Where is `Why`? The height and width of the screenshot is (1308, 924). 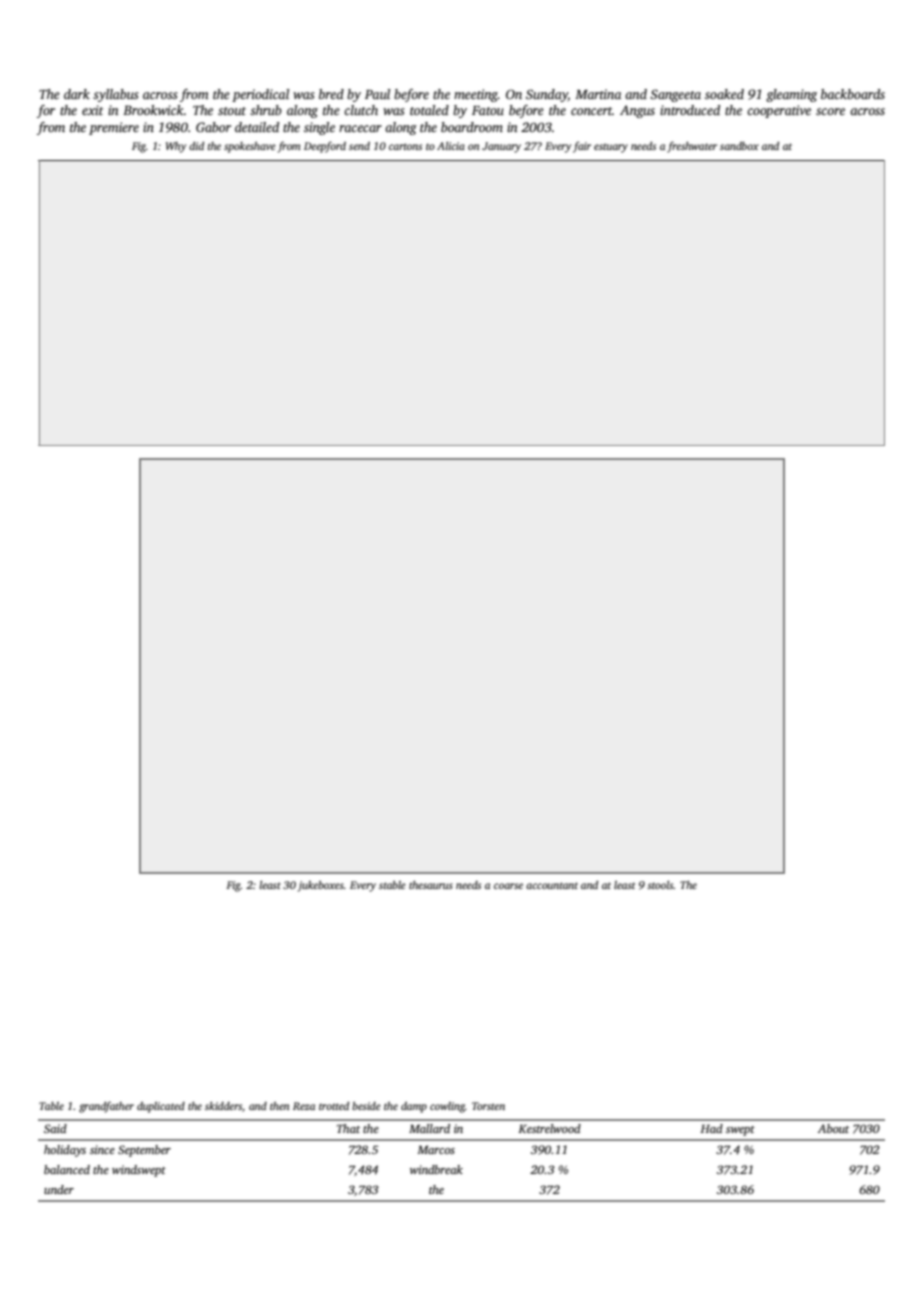
Why is located at coordinates (176, 147).
